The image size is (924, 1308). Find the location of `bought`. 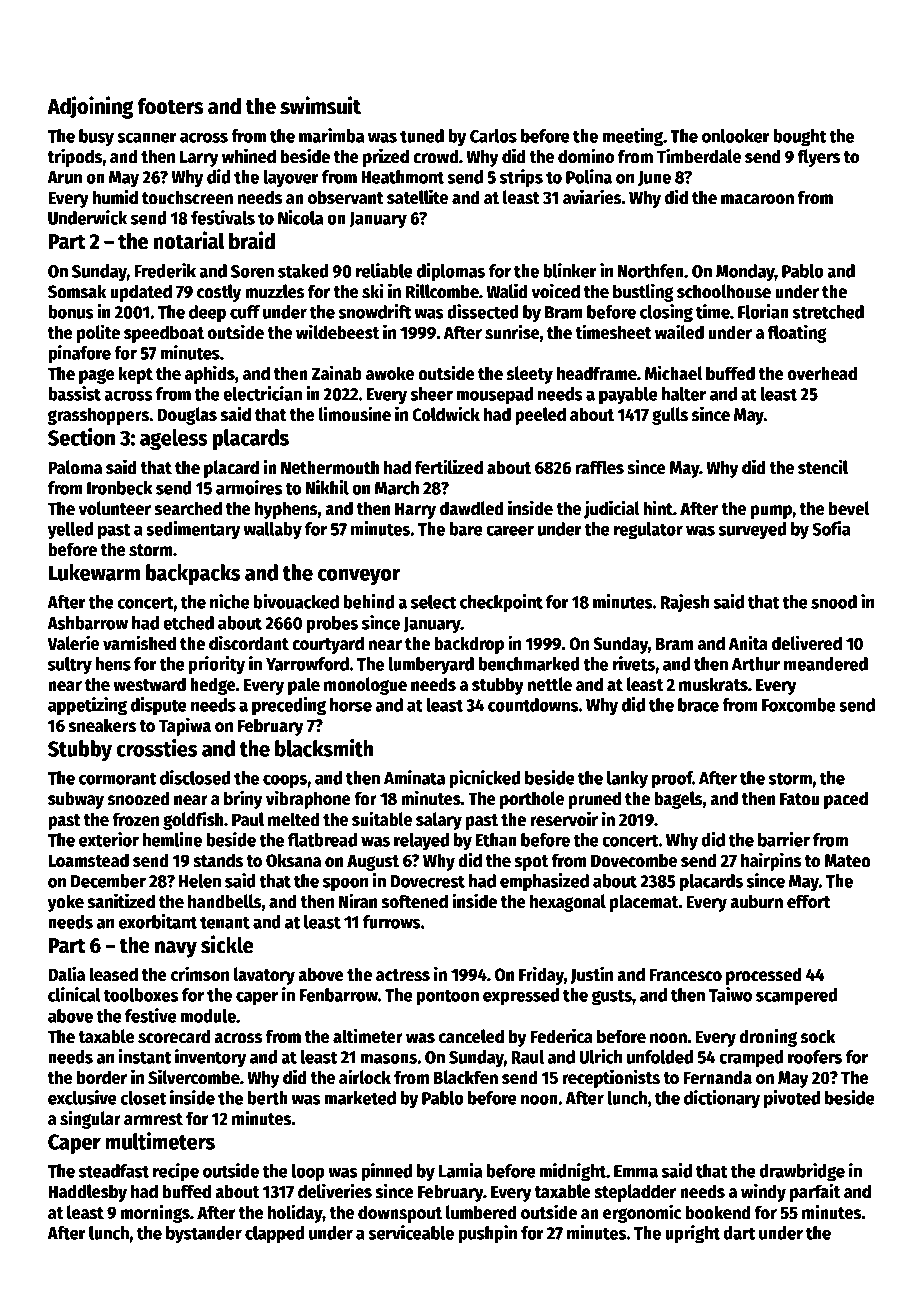

bought is located at coordinates (799, 138).
